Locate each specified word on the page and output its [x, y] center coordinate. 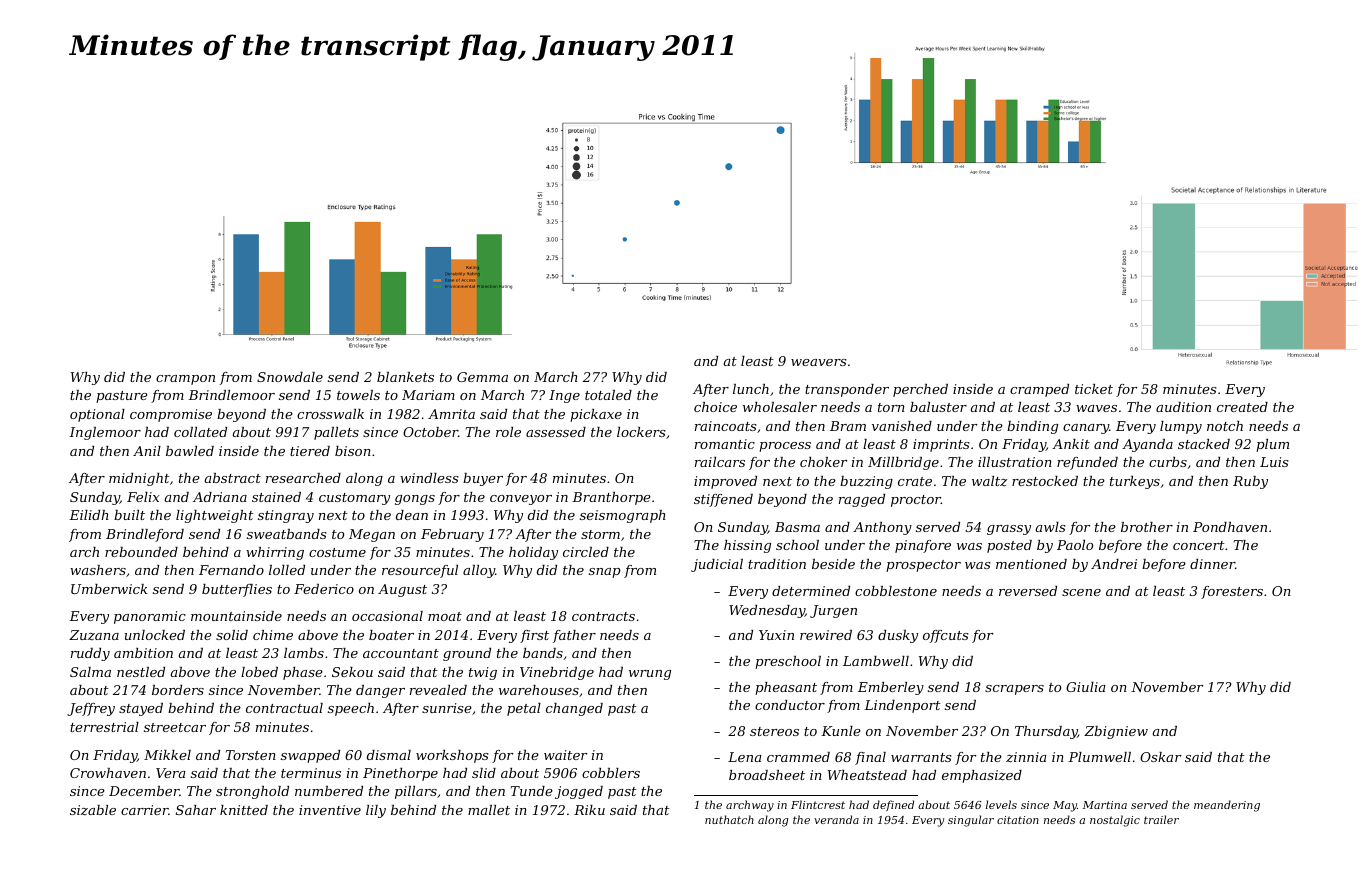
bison [353, 451]
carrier [144, 810]
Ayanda [1147, 445]
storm [600, 534]
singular [971, 821]
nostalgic [1115, 821]
